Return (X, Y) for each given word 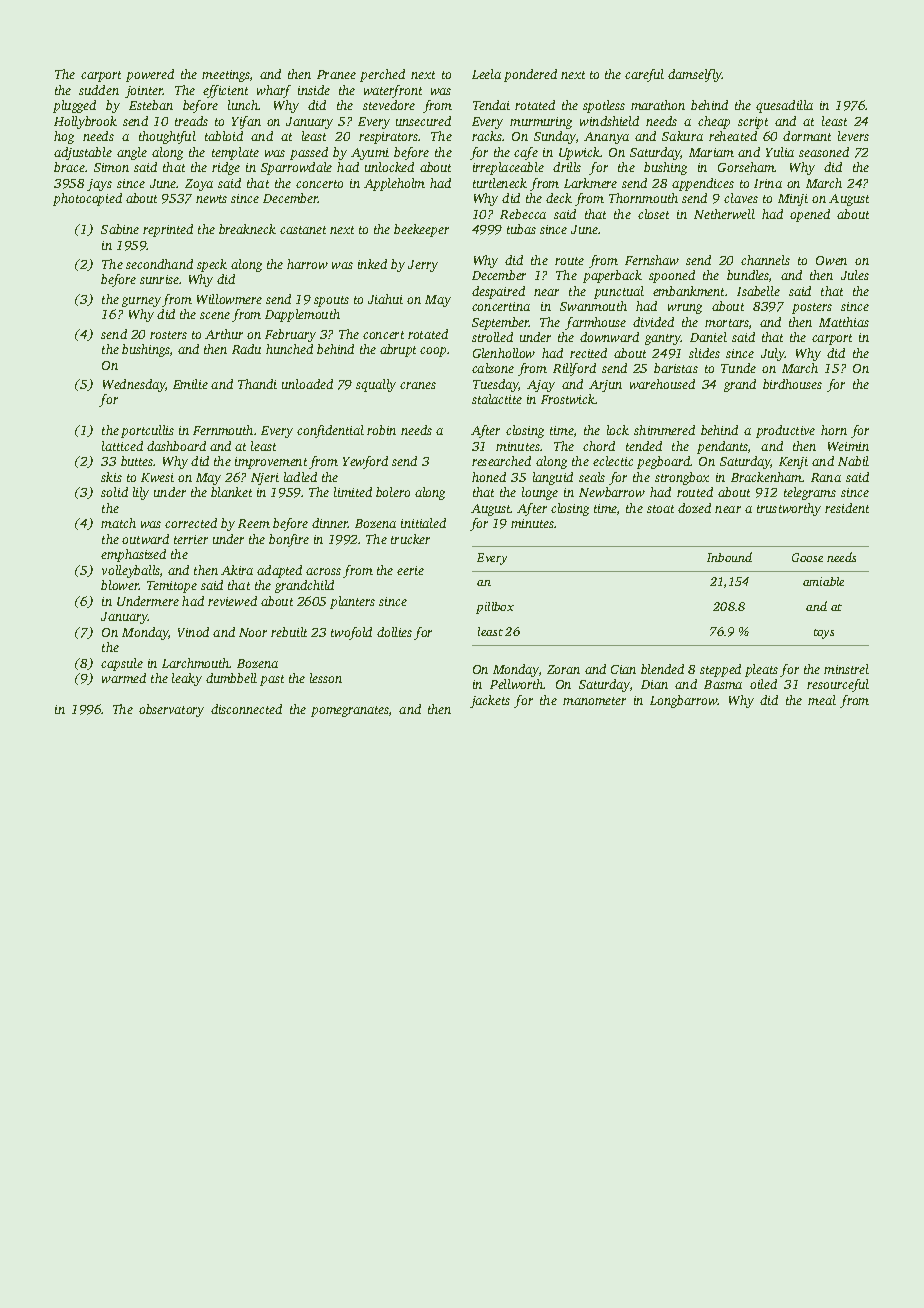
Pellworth (517, 684)
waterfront (393, 91)
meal (822, 700)
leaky (187, 679)
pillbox (495, 608)
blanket (231, 492)
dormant (807, 136)
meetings (226, 76)
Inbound (729, 557)
